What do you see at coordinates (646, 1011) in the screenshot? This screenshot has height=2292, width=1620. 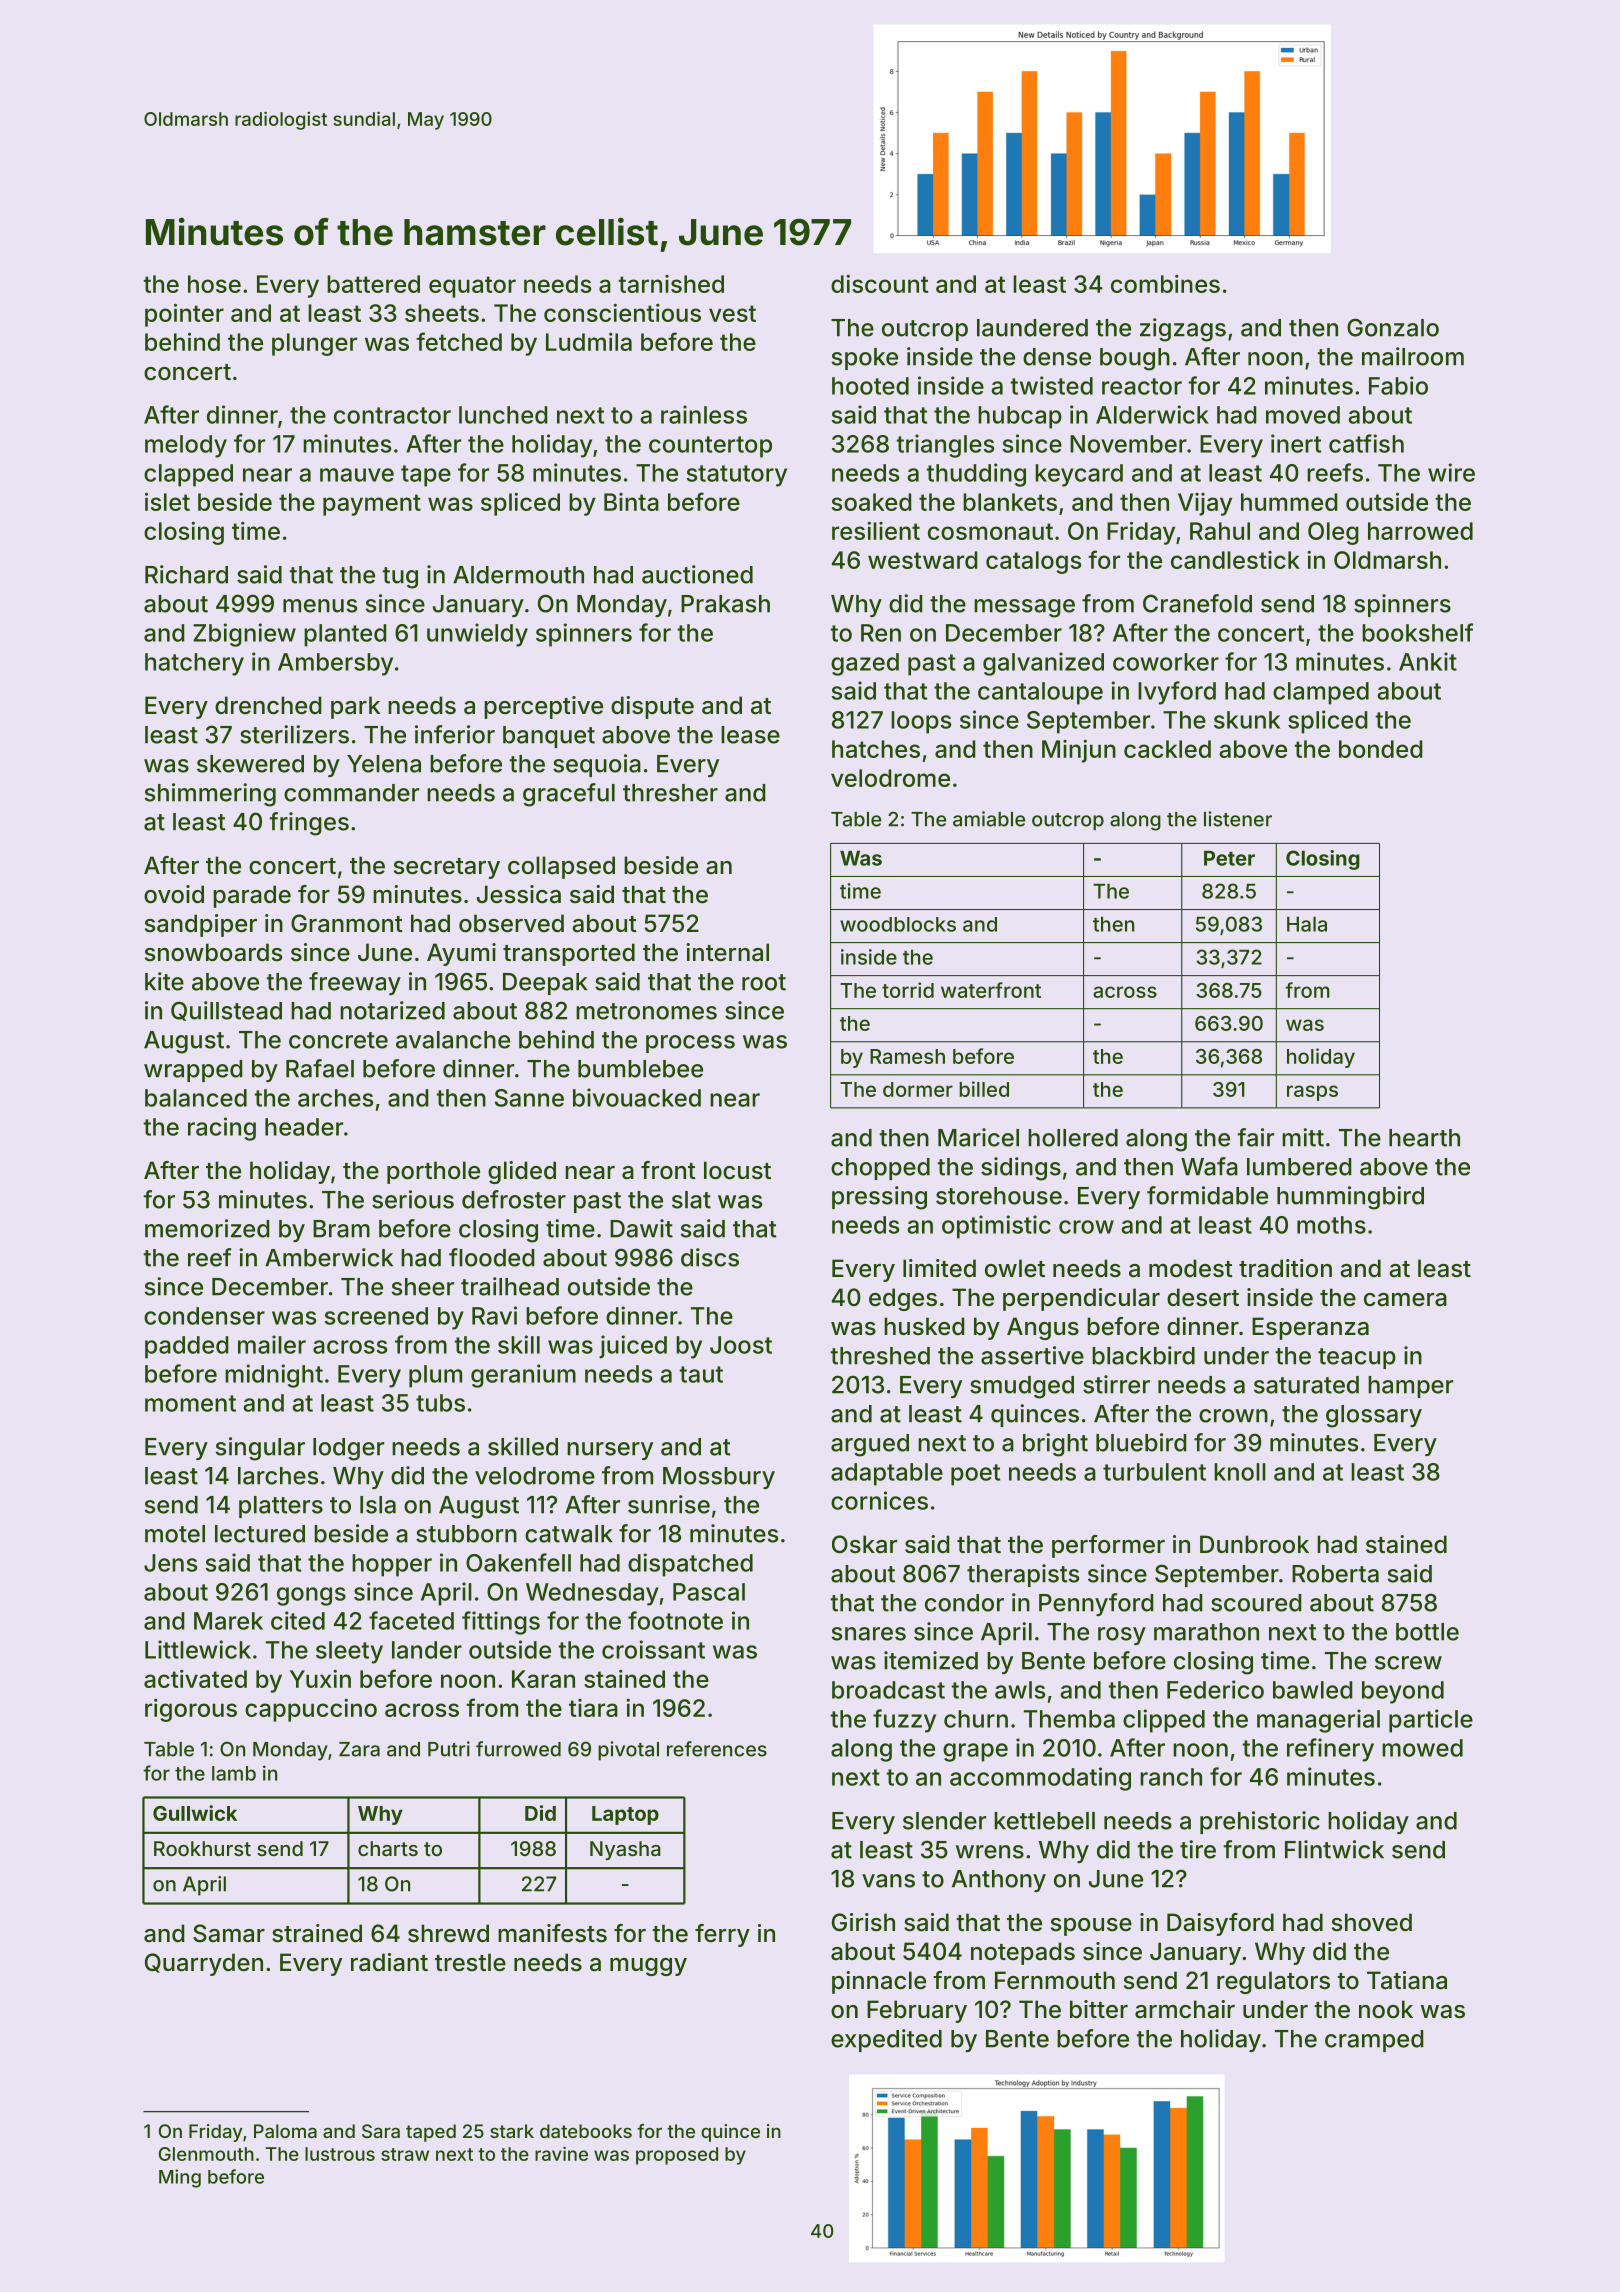 I see `metronomes` at bounding box center [646, 1011].
